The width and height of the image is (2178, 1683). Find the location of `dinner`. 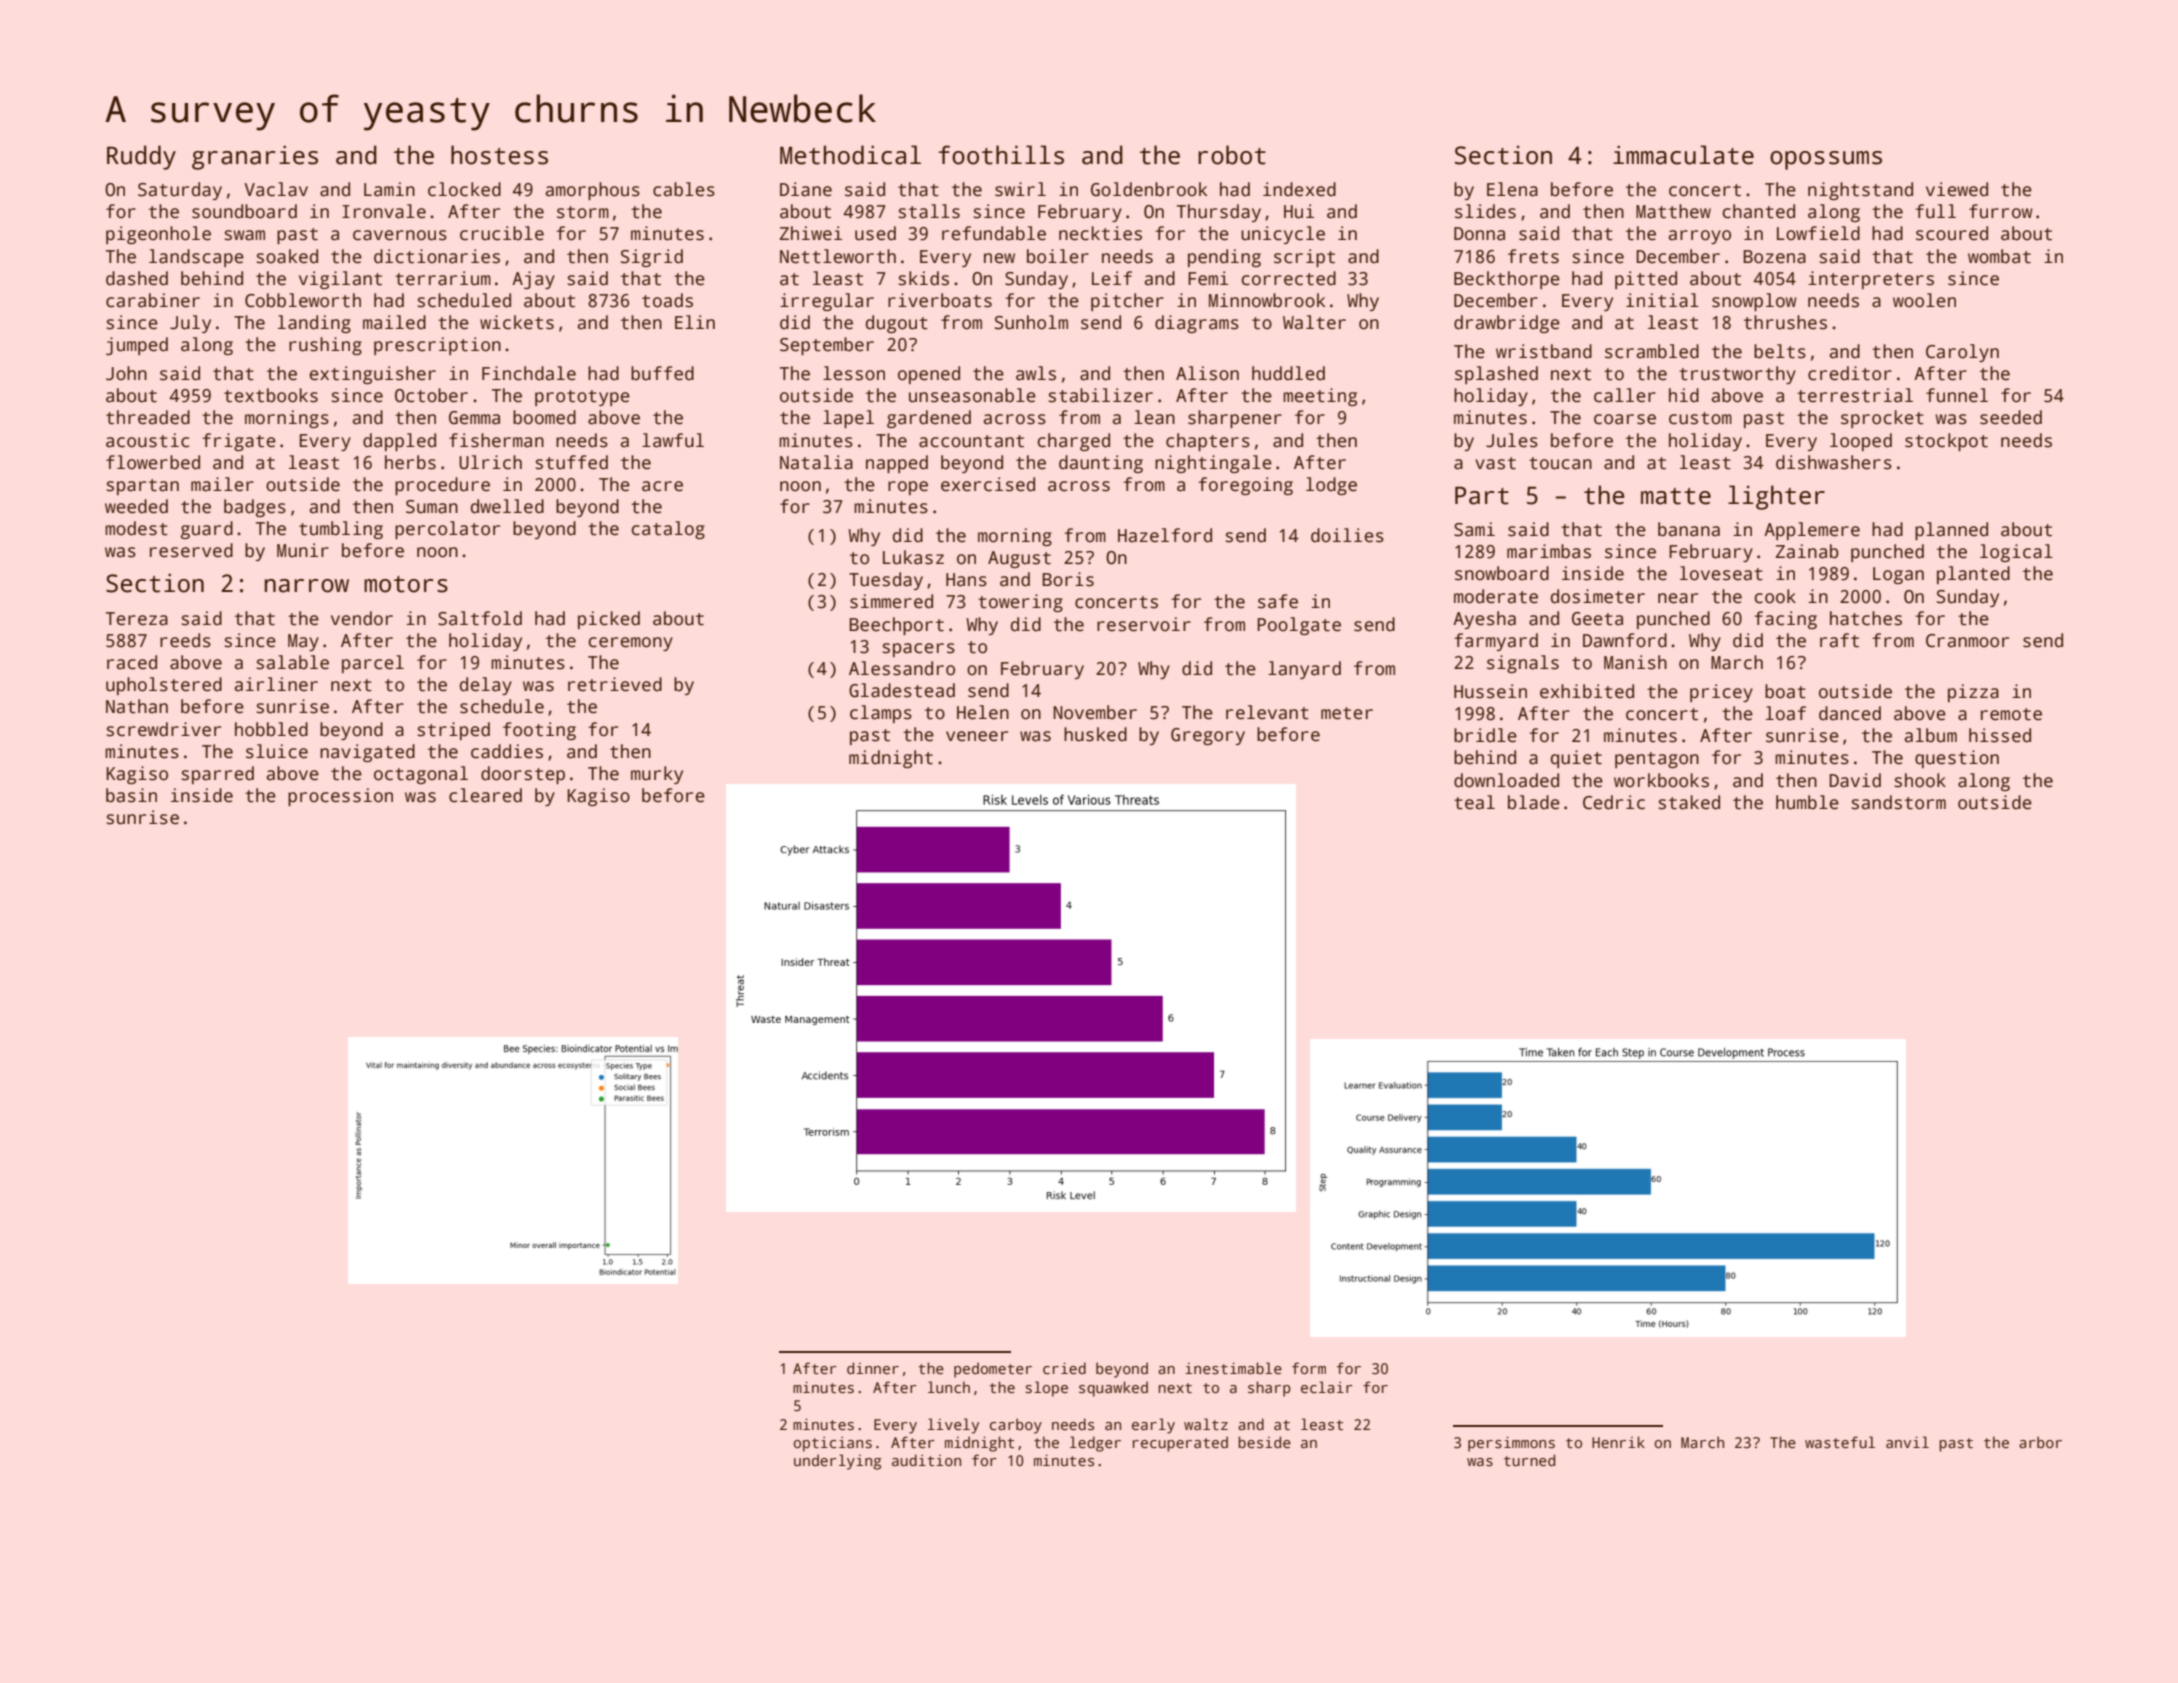

dinner is located at coordinates (873, 1368).
